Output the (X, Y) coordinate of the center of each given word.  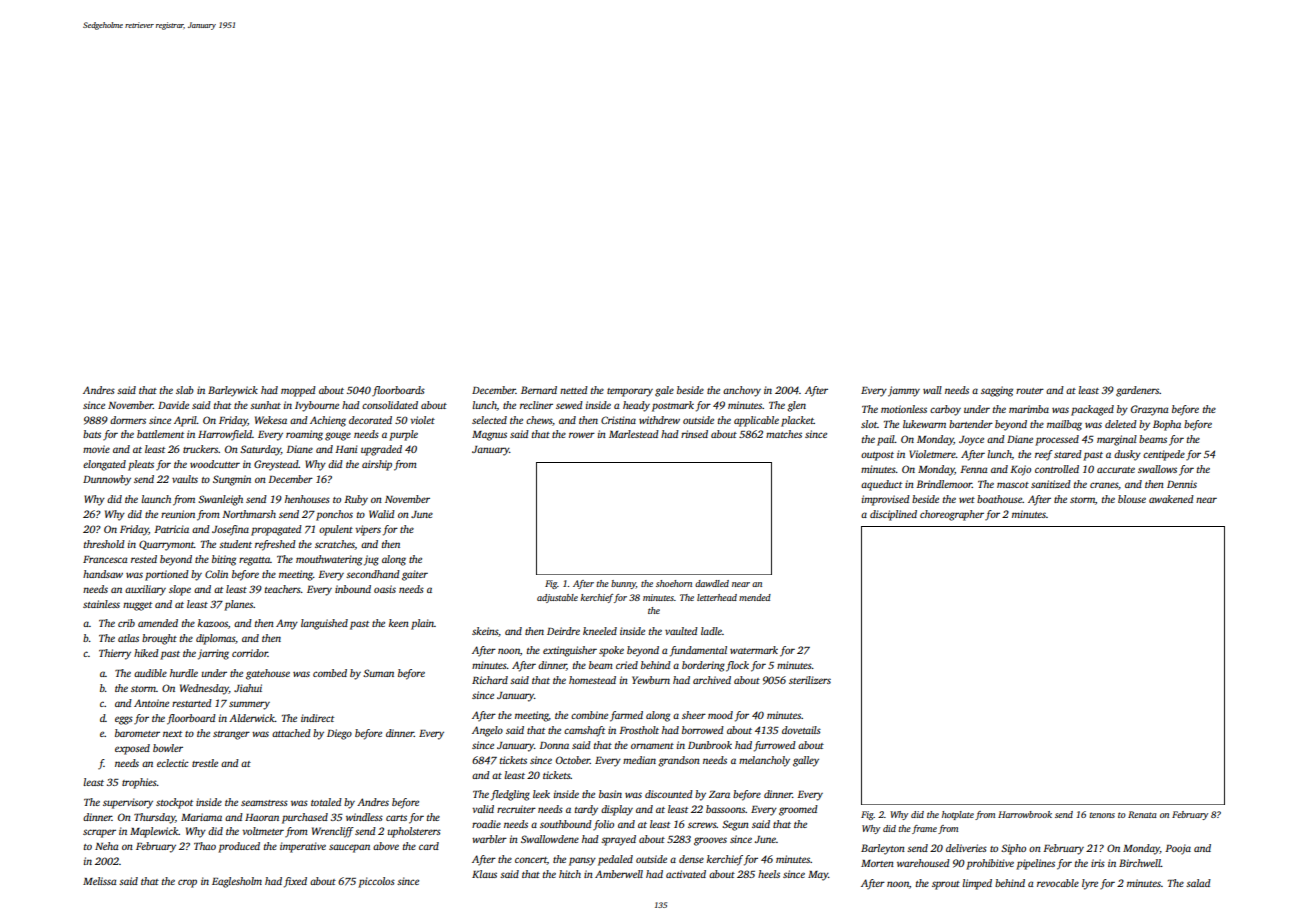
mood (720, 715)
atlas (128, 638)
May (818, 876)
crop (187, 883)
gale (664, 391)
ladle (711, 631)
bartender (971, 424)
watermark (754, 650)
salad (1198, 883)
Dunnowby (107, 480)
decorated (370, 420)
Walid (382, 514)
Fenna (973, 469)
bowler (168, 748)
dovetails (801, 730)
